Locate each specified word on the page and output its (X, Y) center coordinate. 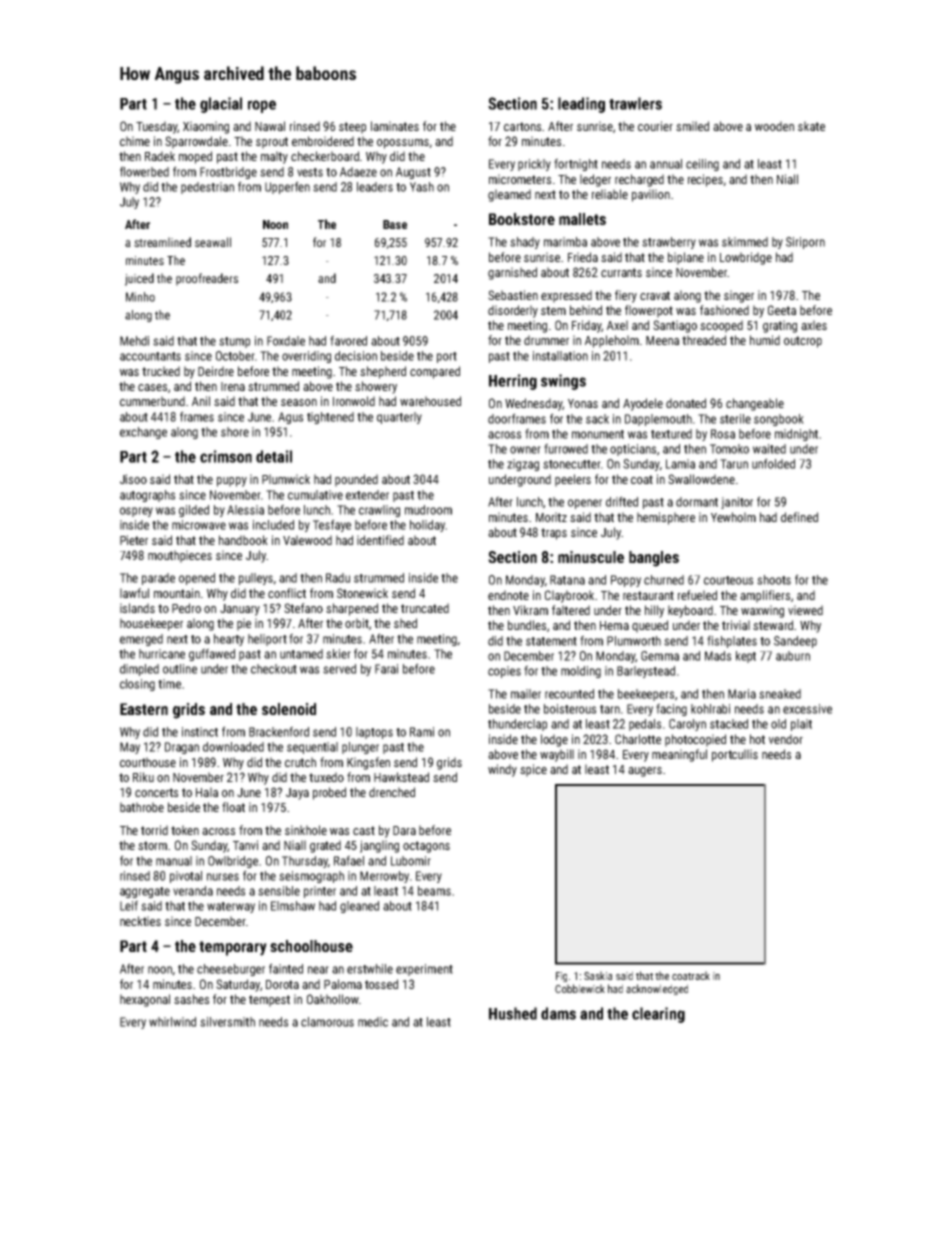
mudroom (428, 510)
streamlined (162, 242)
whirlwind (172, 1022)
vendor (786, 739)
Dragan (182, 748)
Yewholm (733, 517)
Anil (201, 401)
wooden (774, 126)
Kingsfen (368, 763)
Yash (422, 187)
